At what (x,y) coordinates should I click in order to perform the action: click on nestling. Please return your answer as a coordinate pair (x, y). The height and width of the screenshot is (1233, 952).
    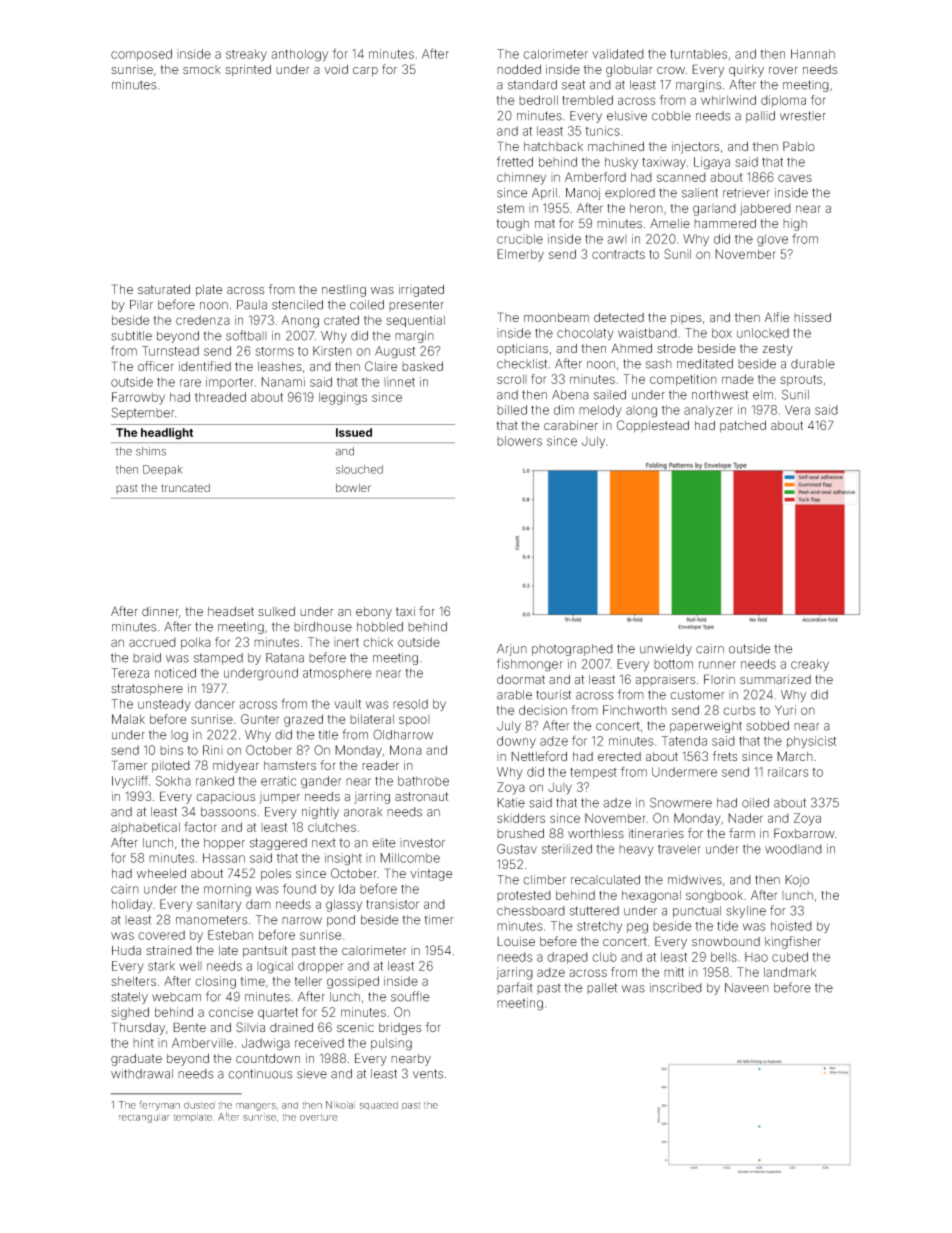
    Looking at the image, I should click on (344, 291).
